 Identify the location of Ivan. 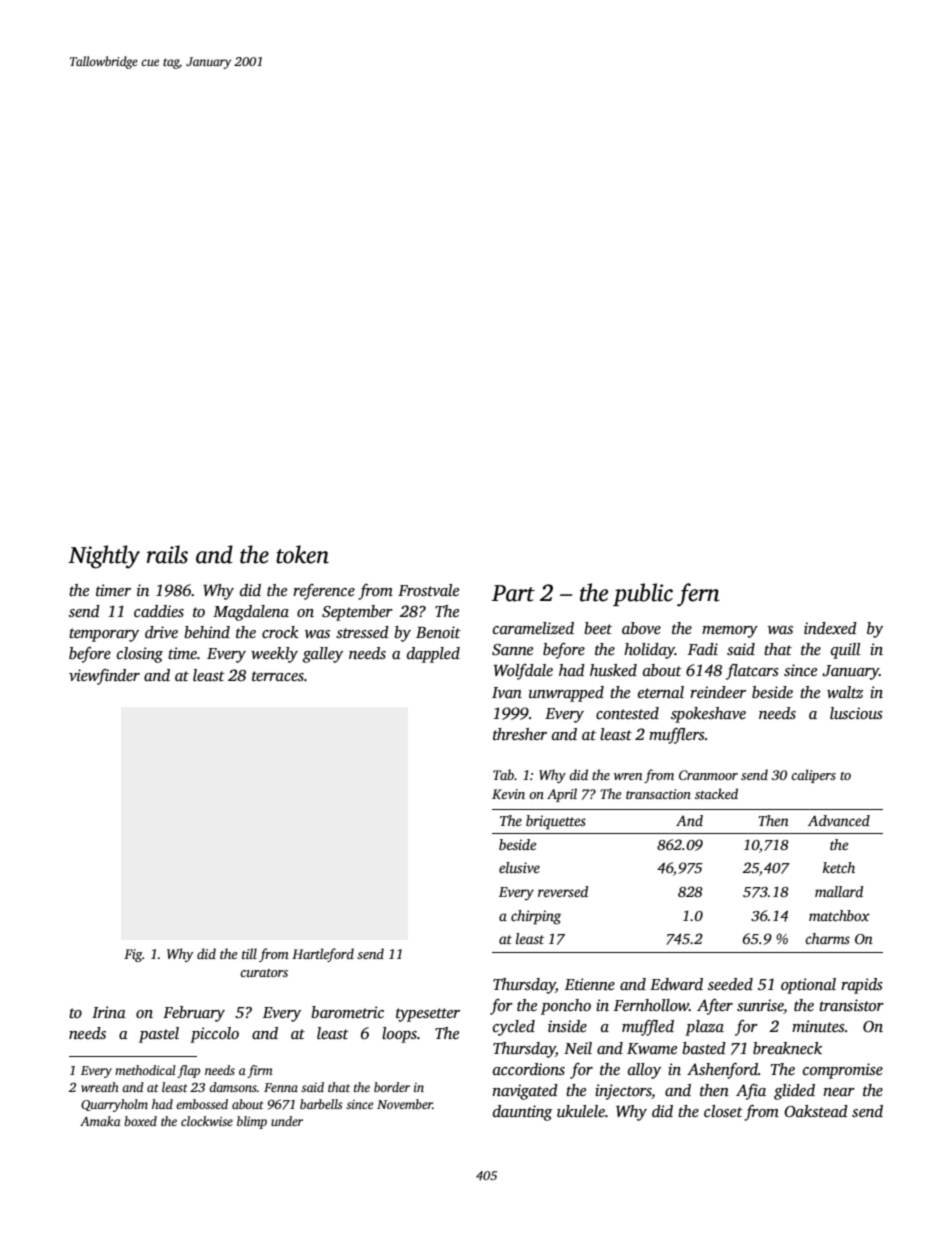
(507, 692).
